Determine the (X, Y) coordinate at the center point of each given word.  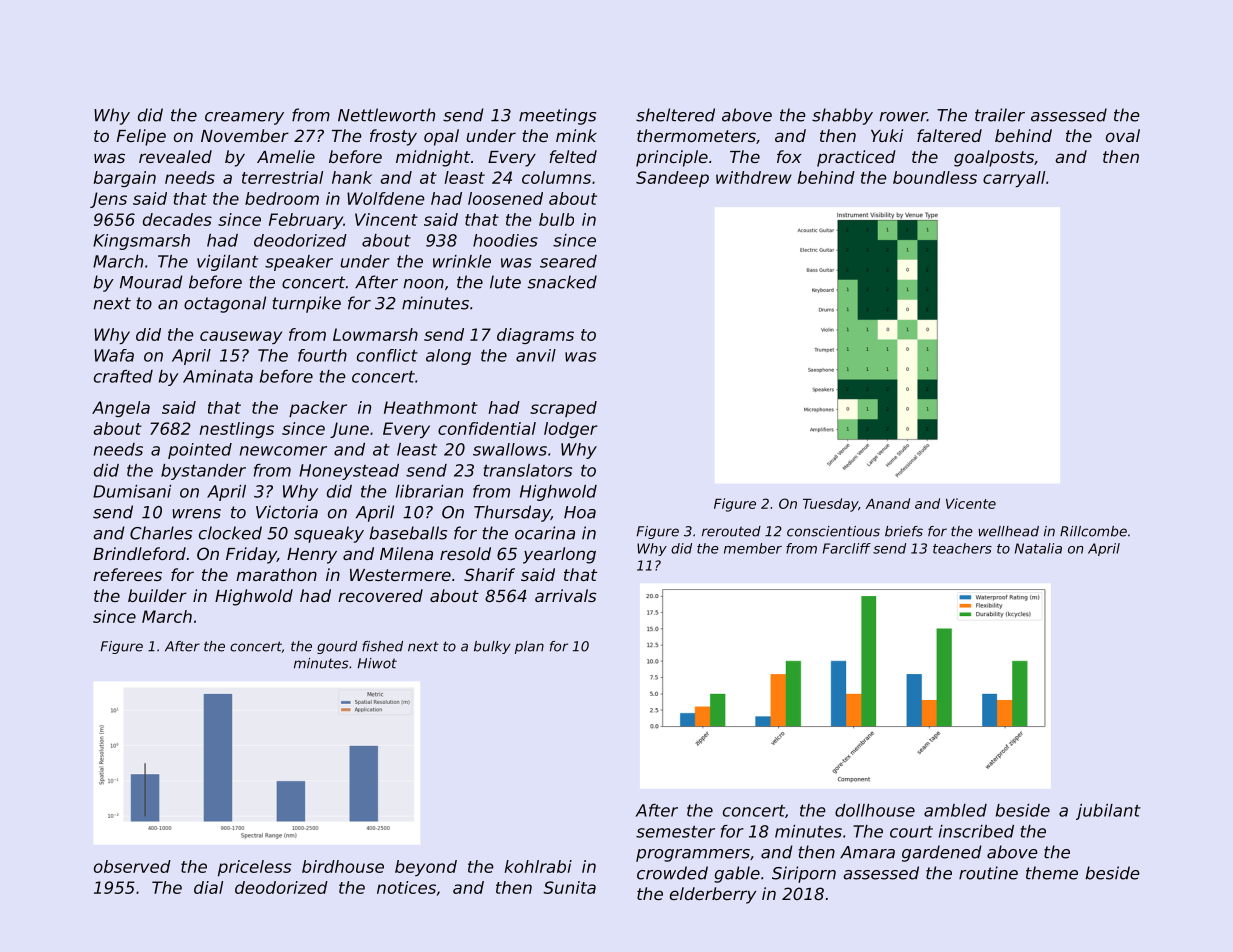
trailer (1000, 115)
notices (406, 887)
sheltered (675, 115)
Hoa (580, 512)
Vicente (971, 503)
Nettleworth (386, 115)
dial (208, 887)
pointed (200, 451)
